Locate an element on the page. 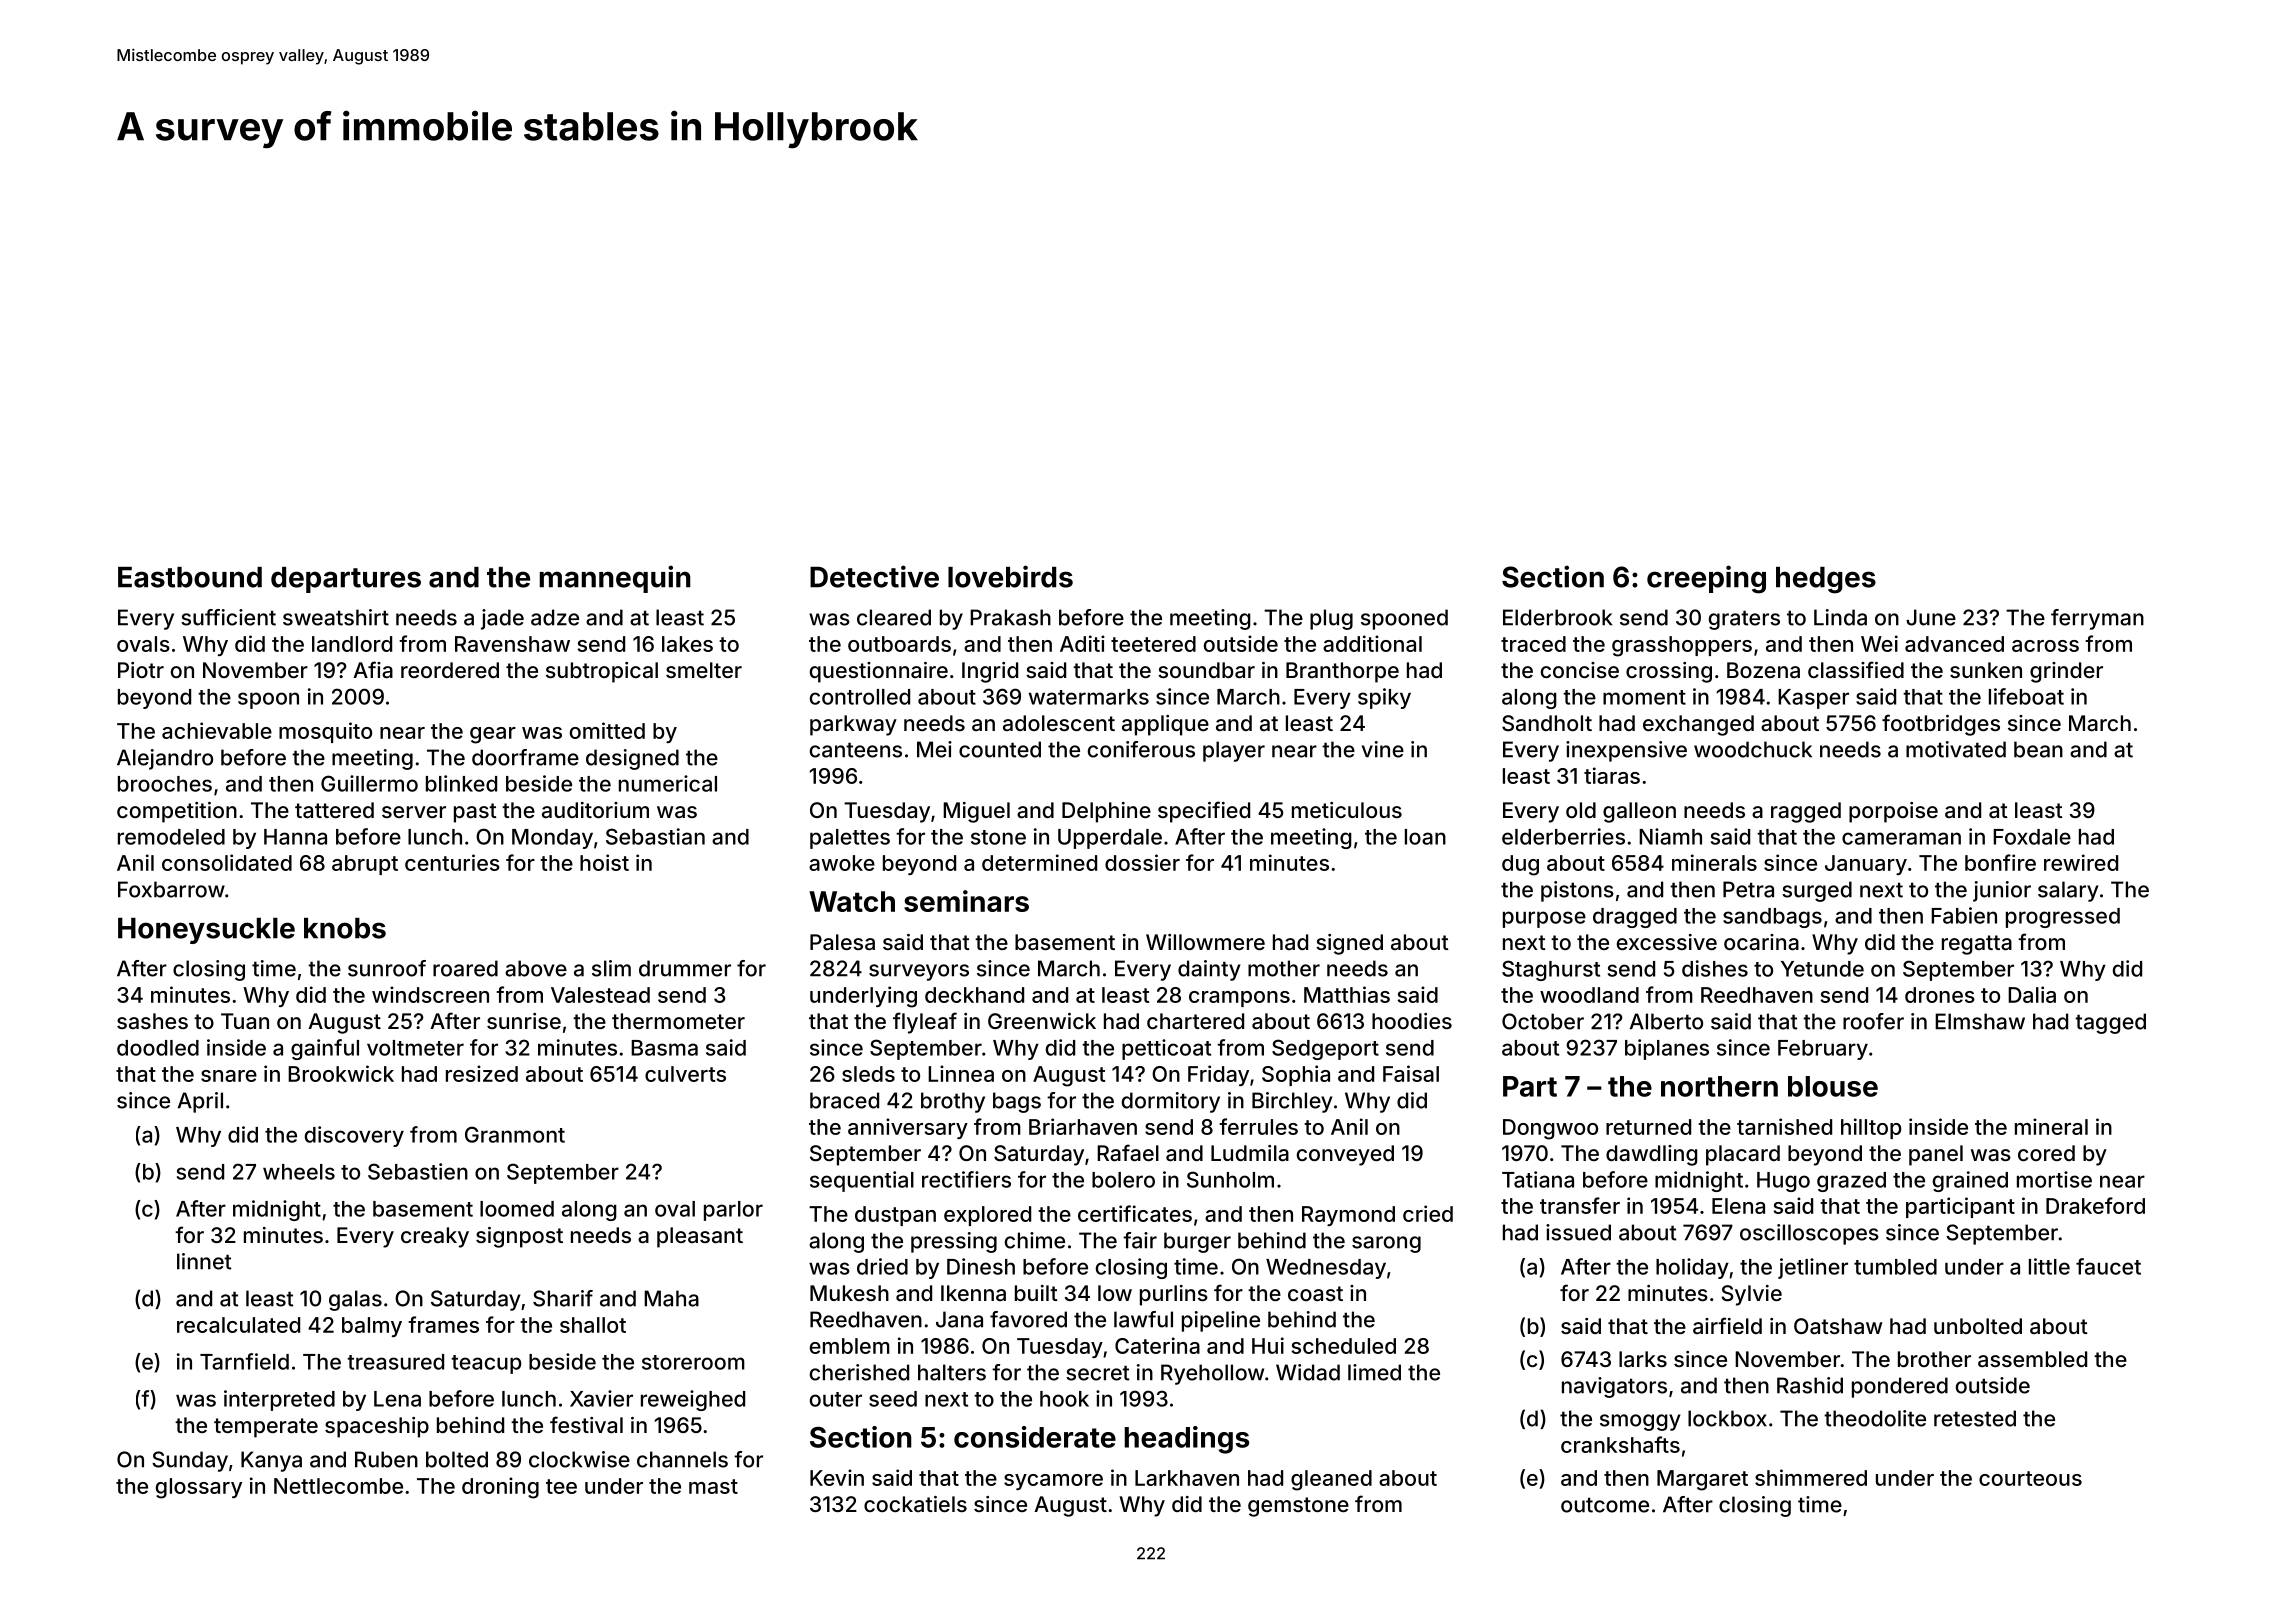 This document has height=1606, width=2272. additional is located at coordinates (1372, 643).
